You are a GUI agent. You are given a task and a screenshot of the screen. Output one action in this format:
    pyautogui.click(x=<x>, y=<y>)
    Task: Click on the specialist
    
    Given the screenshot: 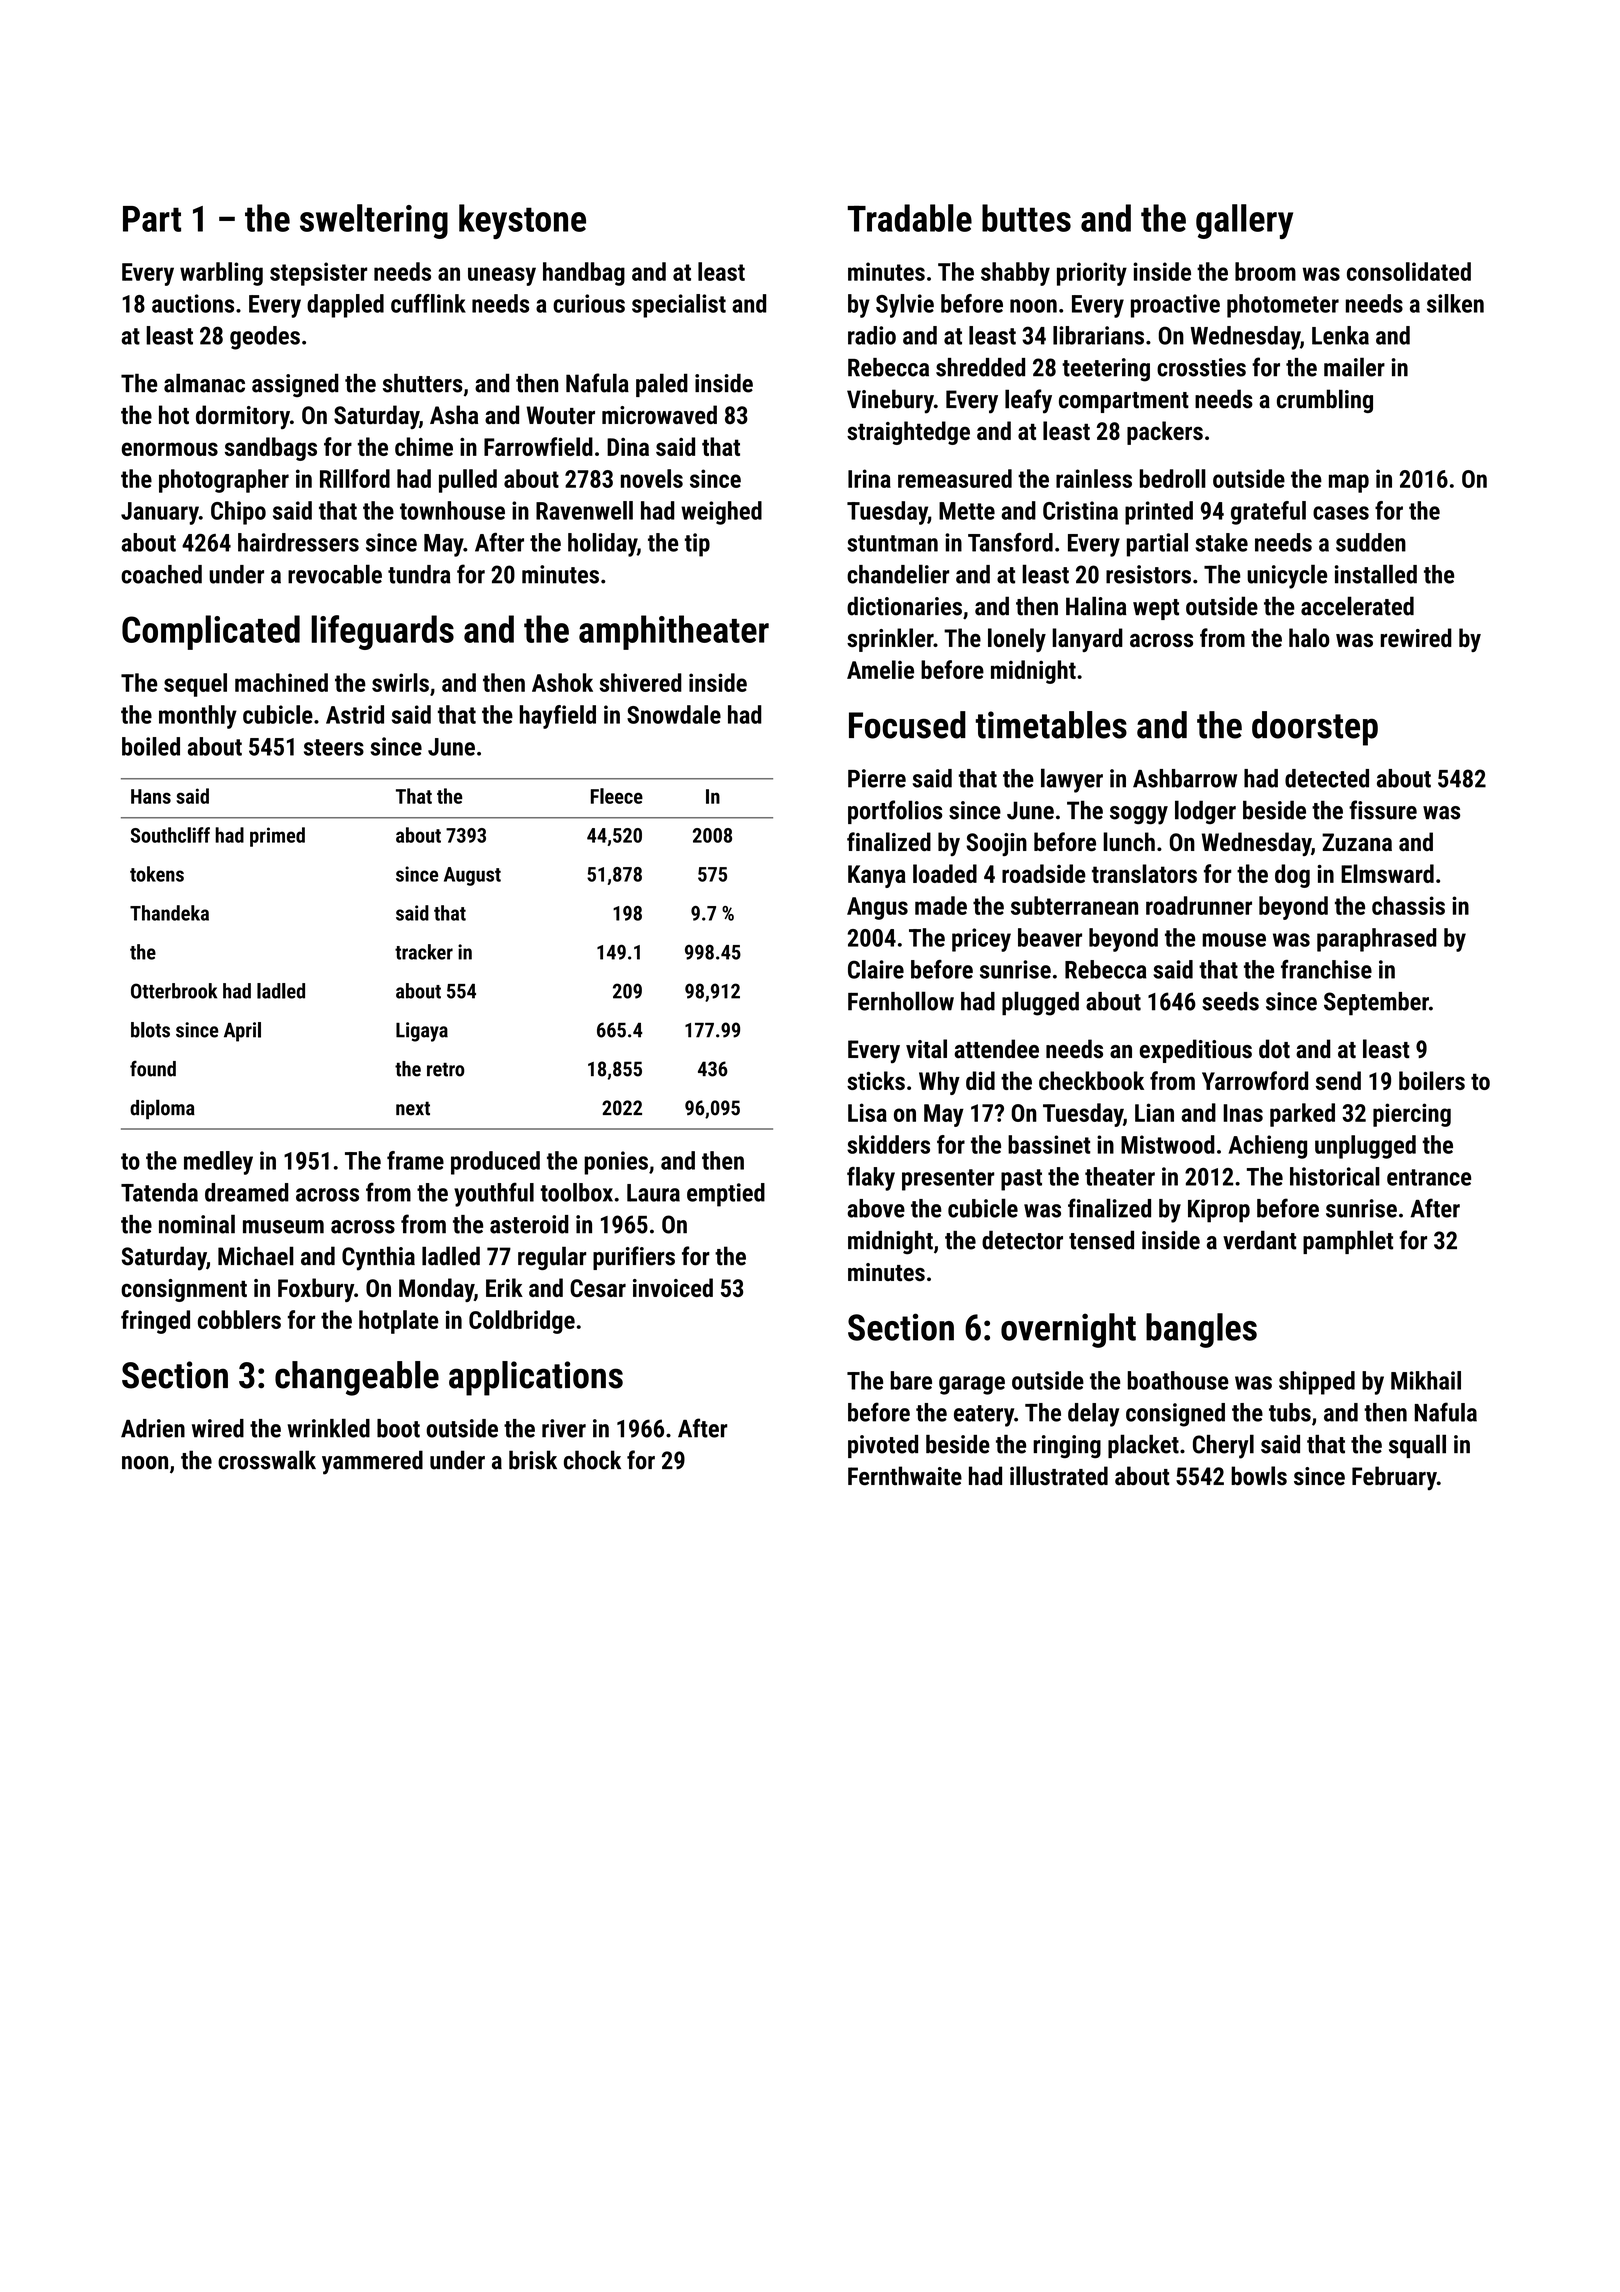 What is the action you would take?
    pyautogui.click(x=679, y=306)
